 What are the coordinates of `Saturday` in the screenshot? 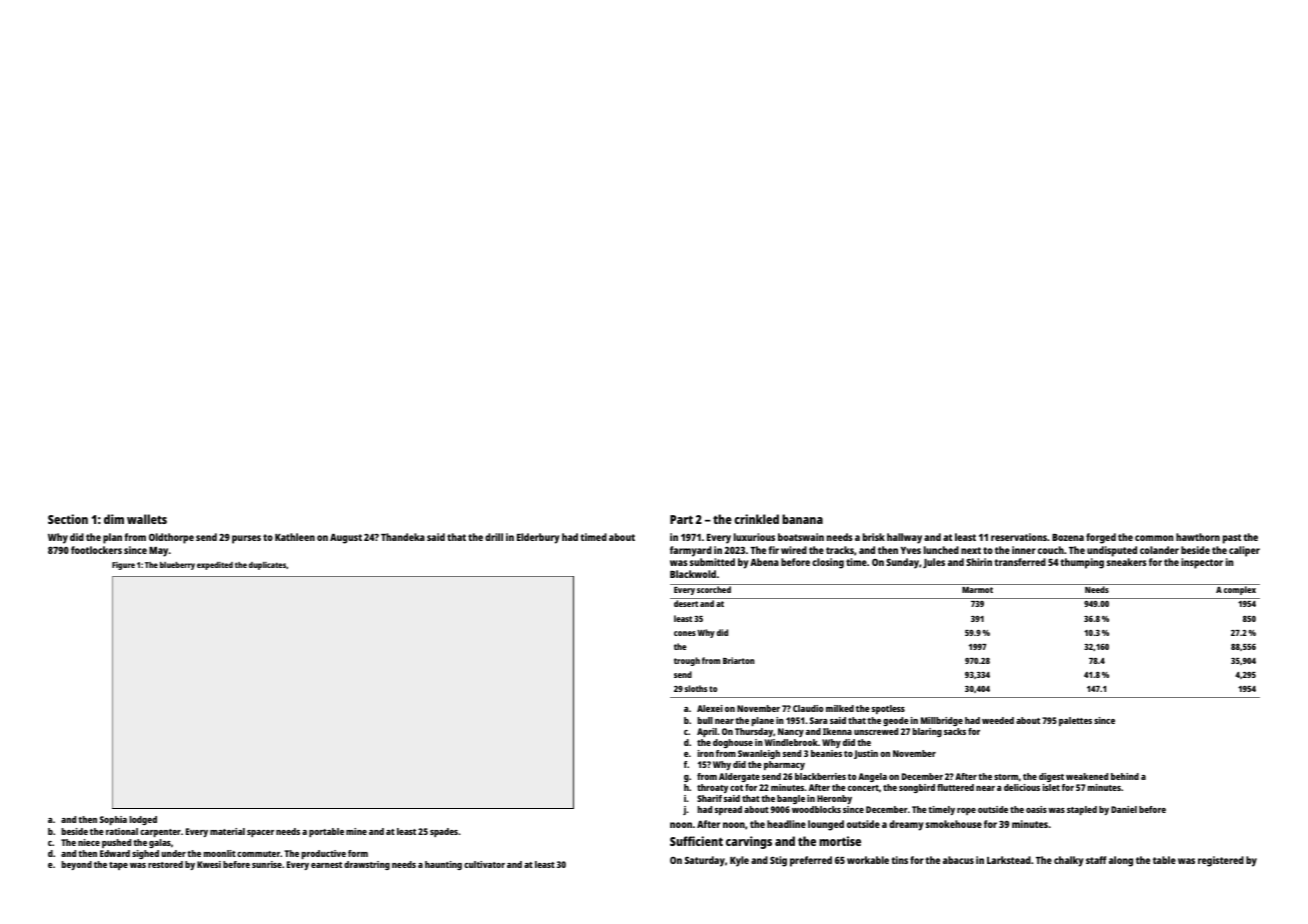 It's located at (705, 861).
